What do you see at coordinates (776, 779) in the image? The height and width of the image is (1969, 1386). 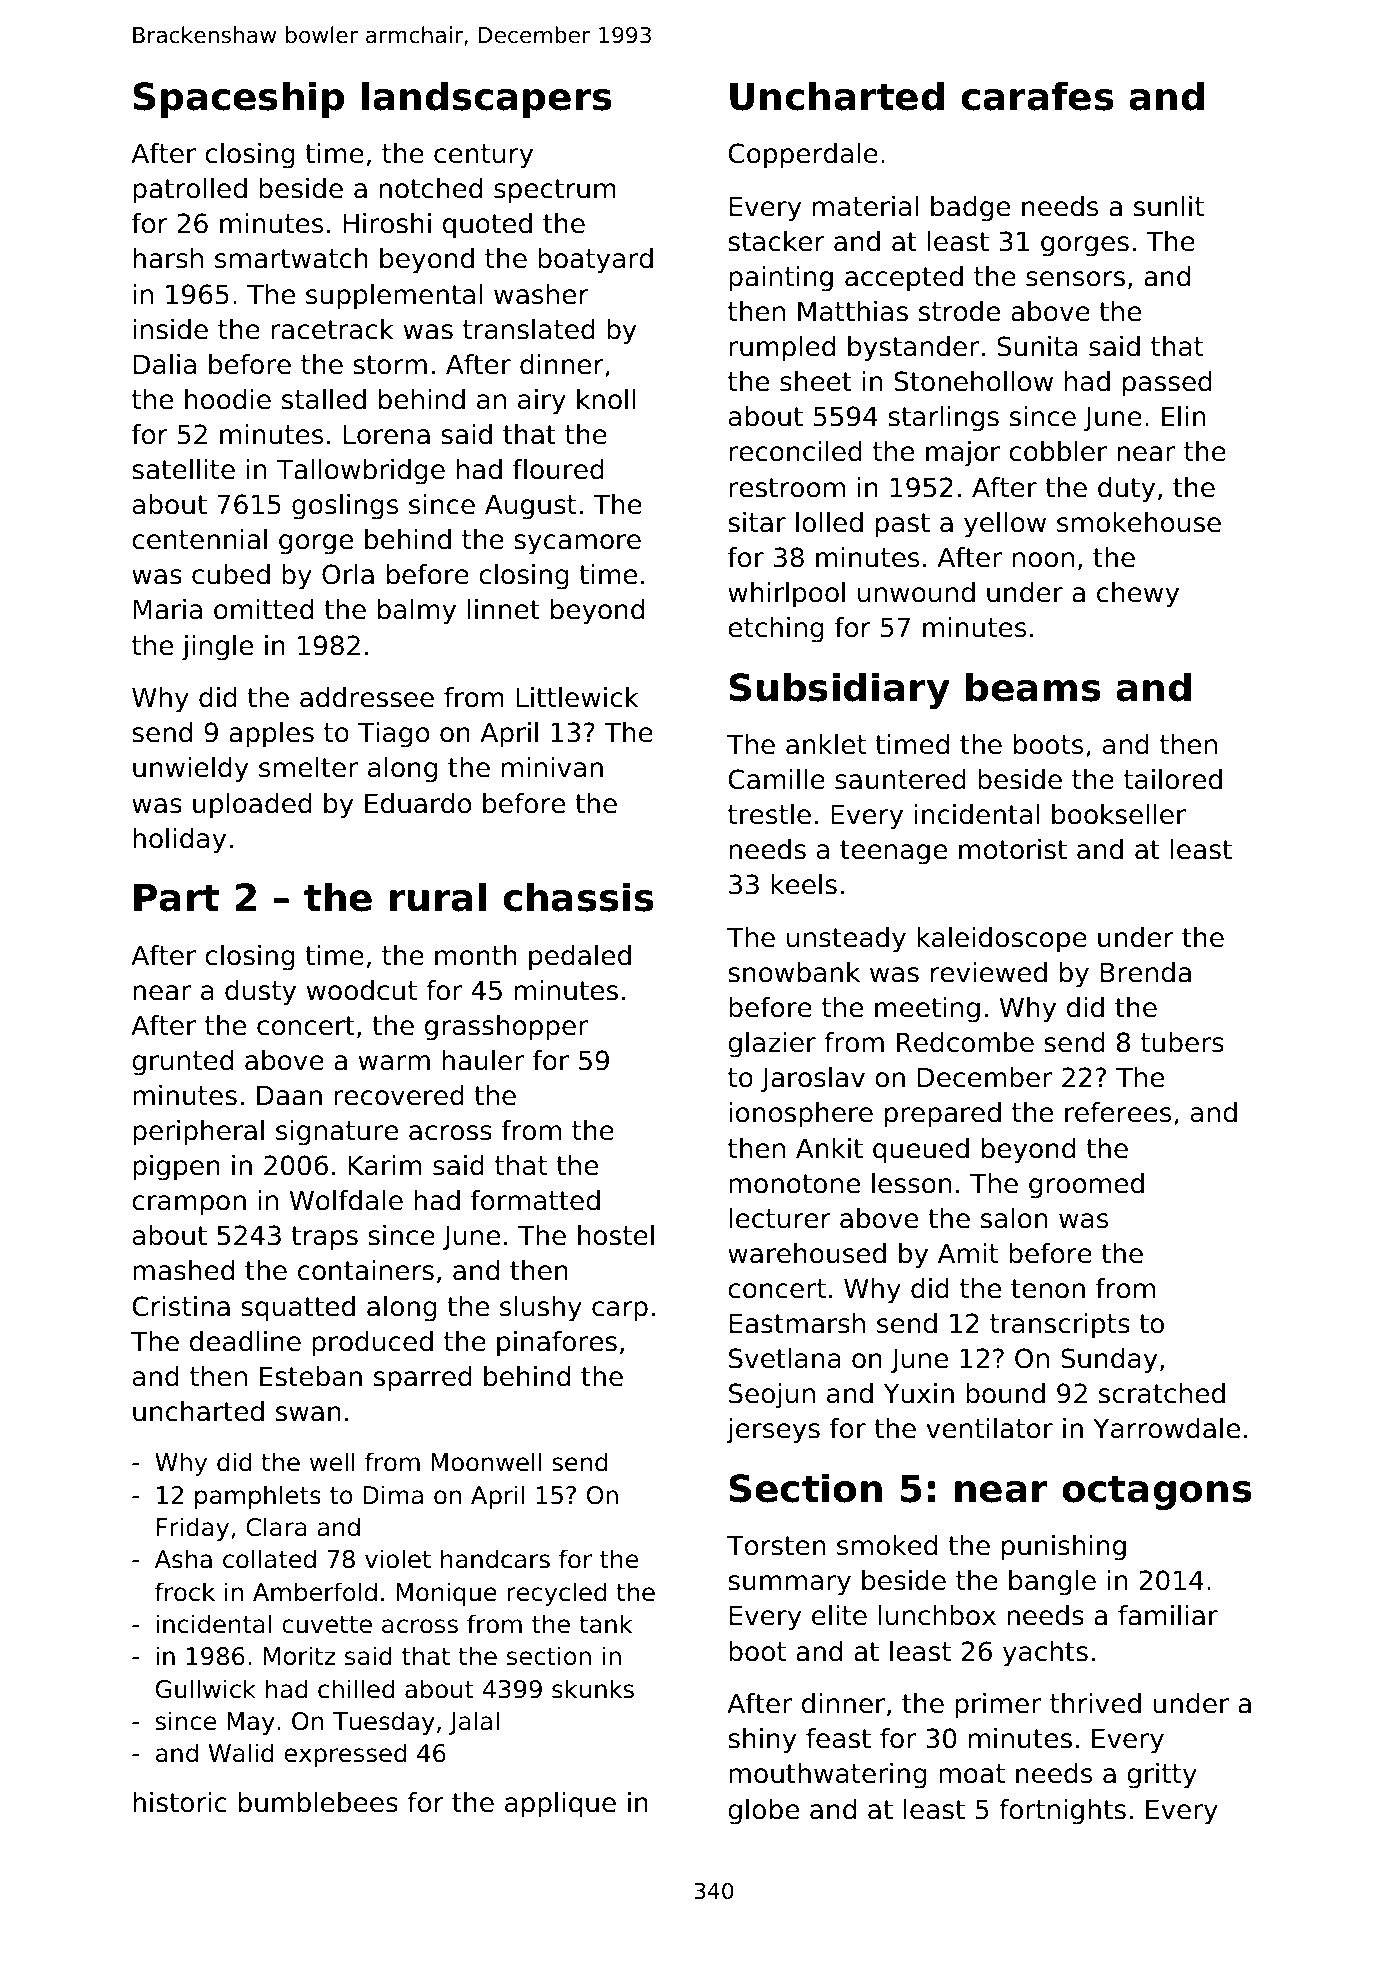 I see `Camille` at bounding box center [776, 779].
